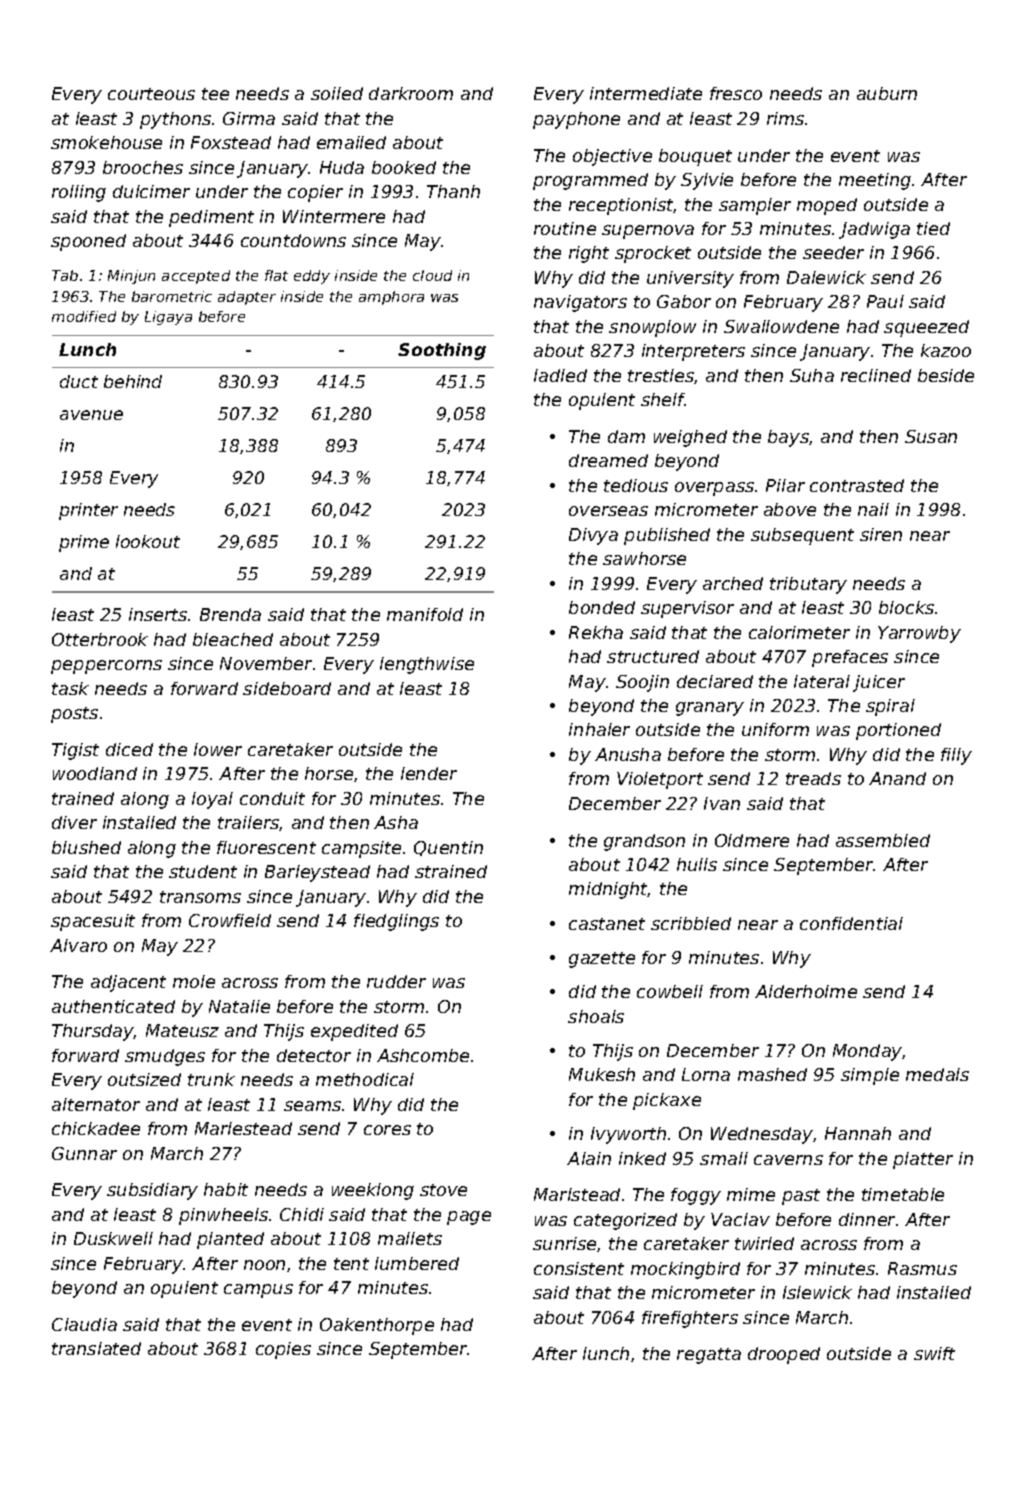 This image has height=1489, width=1028. What do you see at coordinates (755, 206) in the image?
I see `sampler` at bounding box center [755, 206].
